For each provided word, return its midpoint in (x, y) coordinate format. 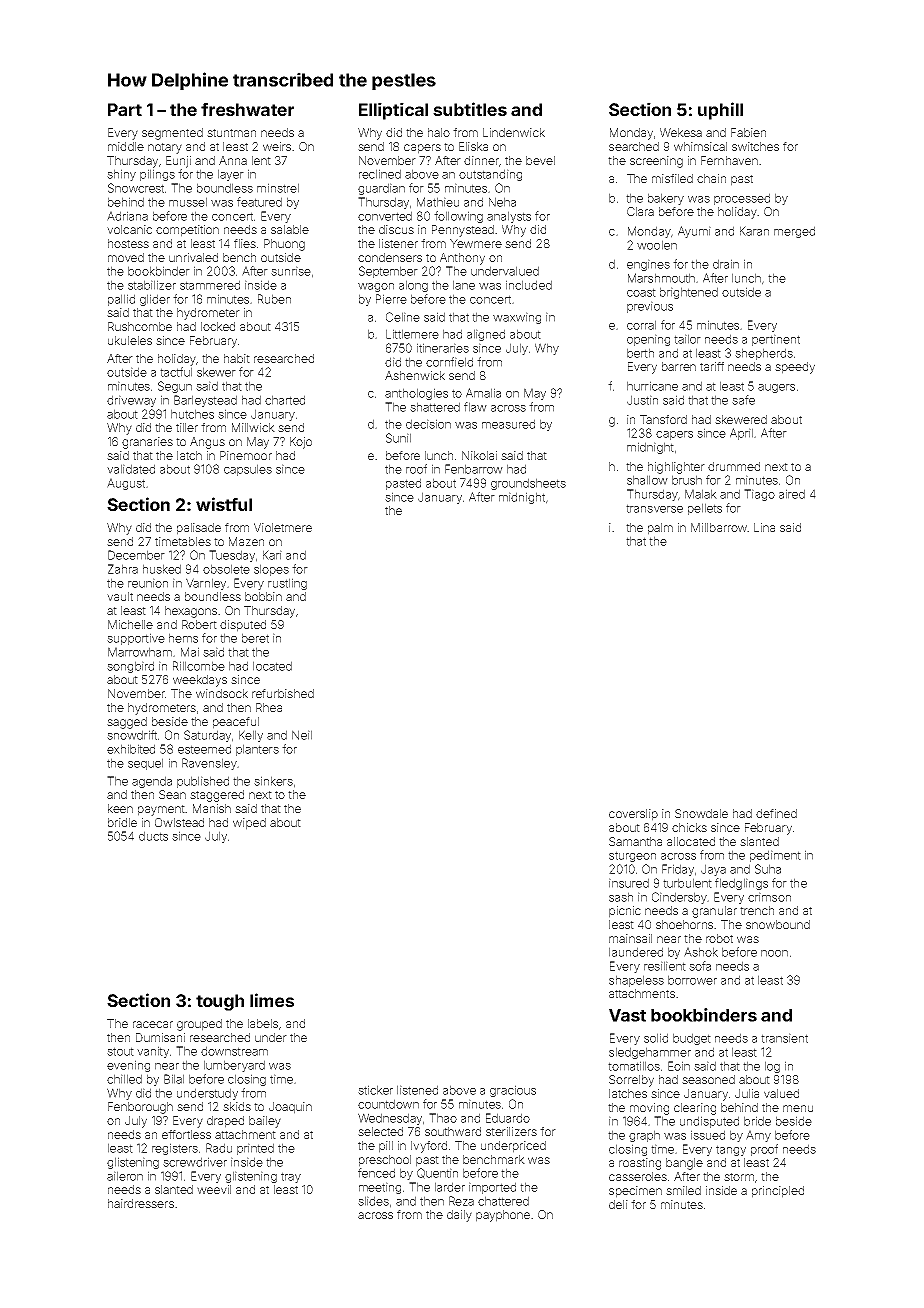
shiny (121, 175)
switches (755, 146)
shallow (647, 480)
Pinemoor (246, 455)
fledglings (741, 884)
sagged (127, 723)
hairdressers (141, 1203)
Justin (642, 400)
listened (417, 1090)
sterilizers (511, 1131)
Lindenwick (514, 132)
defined (776, 813)
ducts (153, 836)
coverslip (633, 815)
